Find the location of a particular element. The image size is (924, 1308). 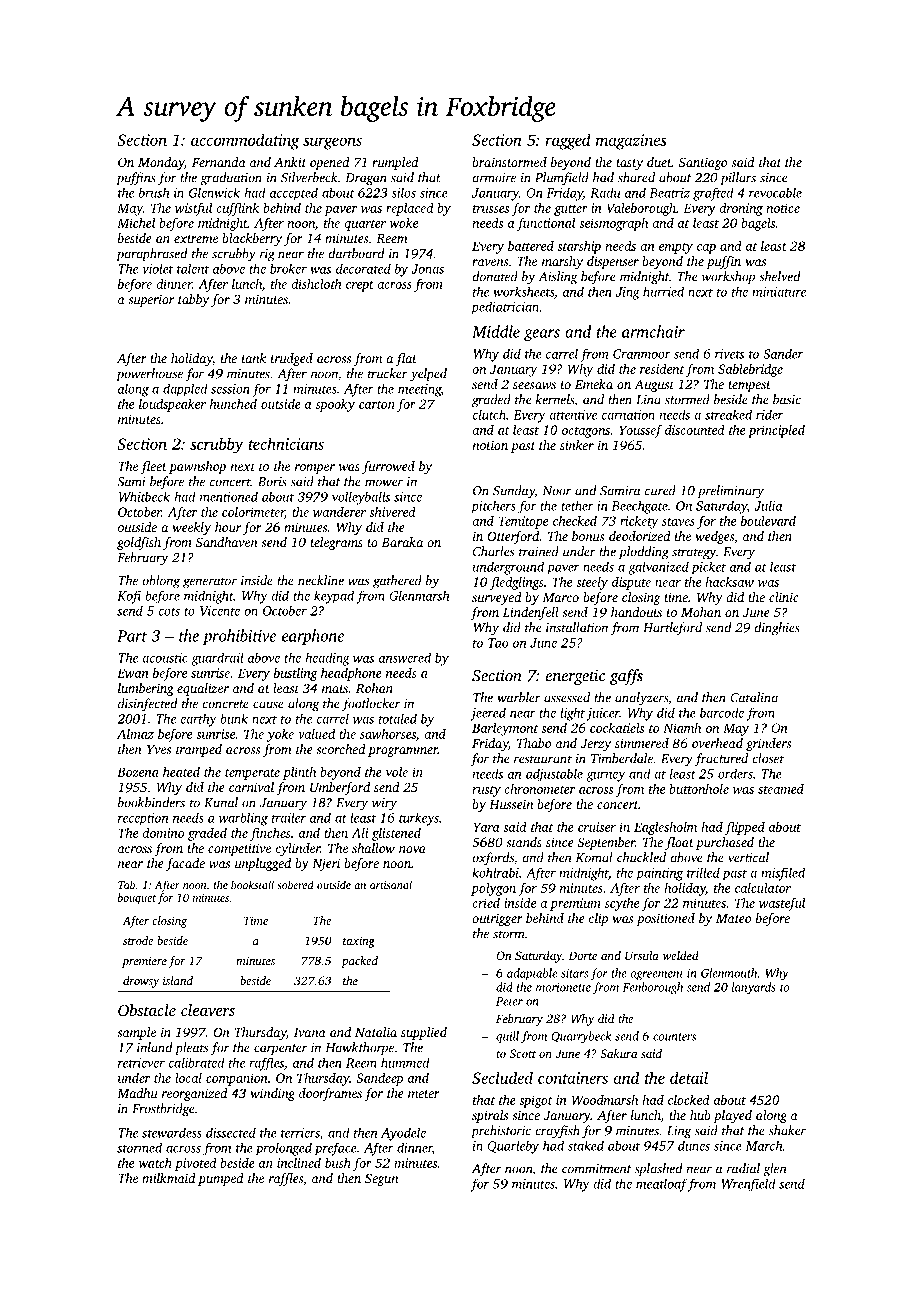

barcode is located at coordinates (722, 712).
